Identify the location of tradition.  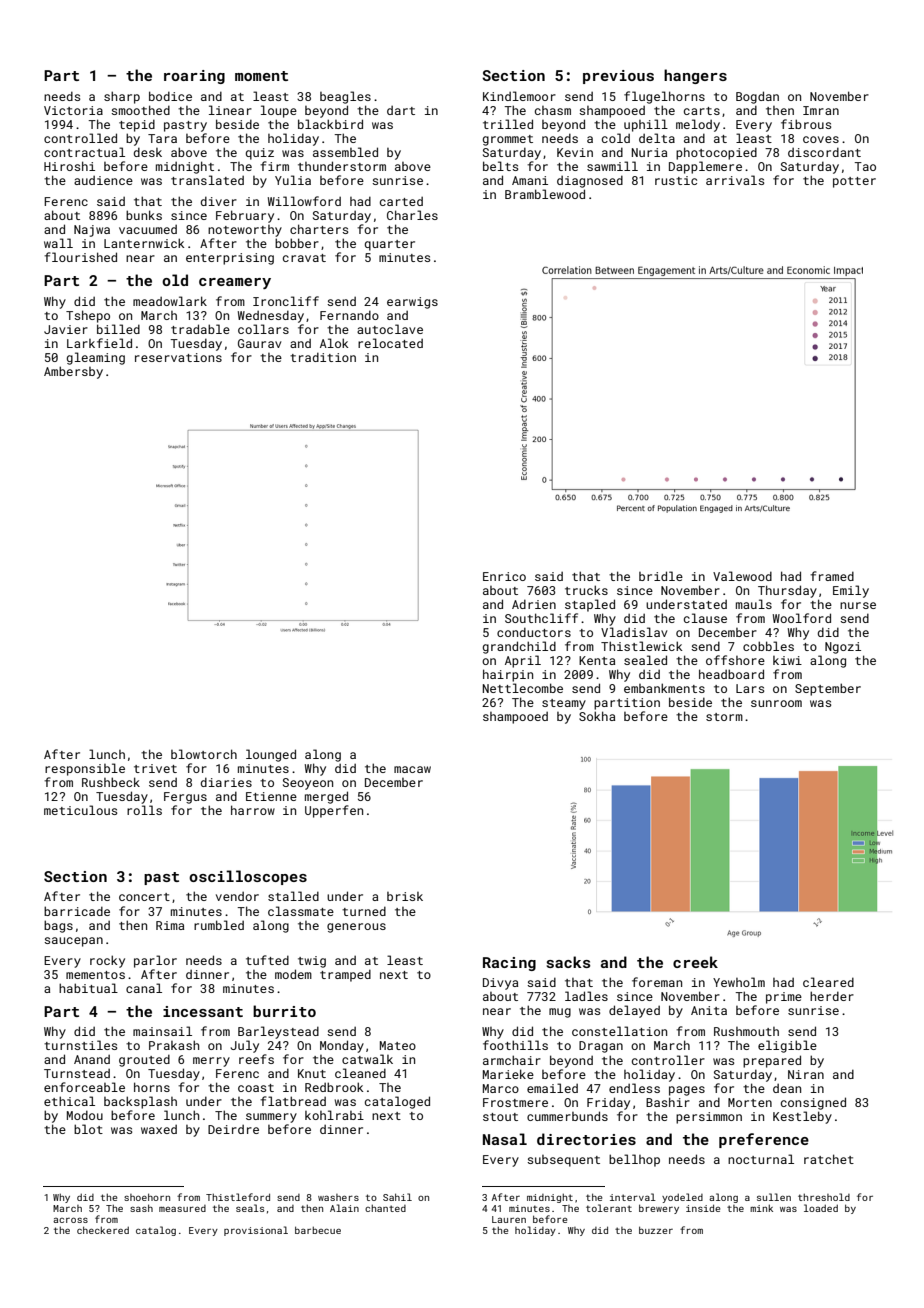
(323, 357).
